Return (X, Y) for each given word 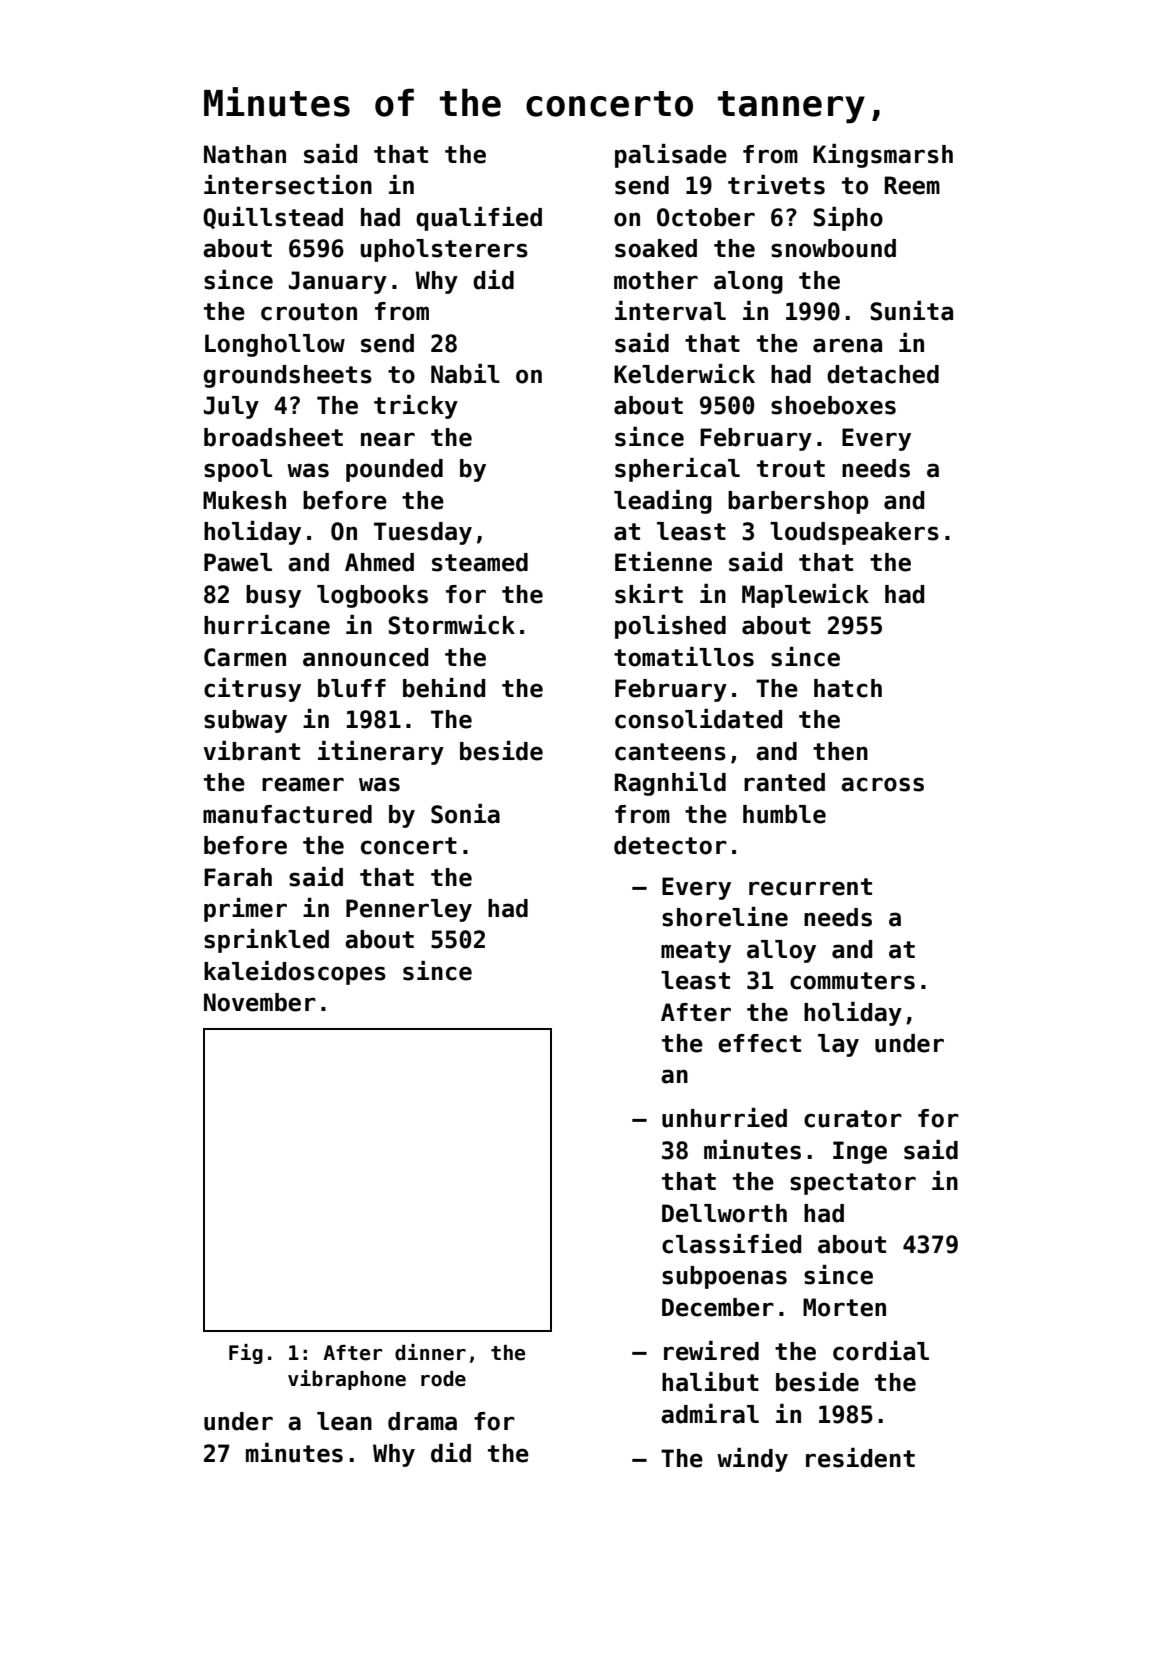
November (260, 1002)
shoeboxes (833, 405)
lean (344, 1421)
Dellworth (724, 1213)
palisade (671, 156)
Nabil (465, 374)
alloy (781, 951)
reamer (303, 784)
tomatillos (684, 657)
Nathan (245, 154)
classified (731, 1244)
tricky (416, 407)
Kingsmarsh (883, 156)
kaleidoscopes (295, 973)
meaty (696, 952)
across (882, 784)
